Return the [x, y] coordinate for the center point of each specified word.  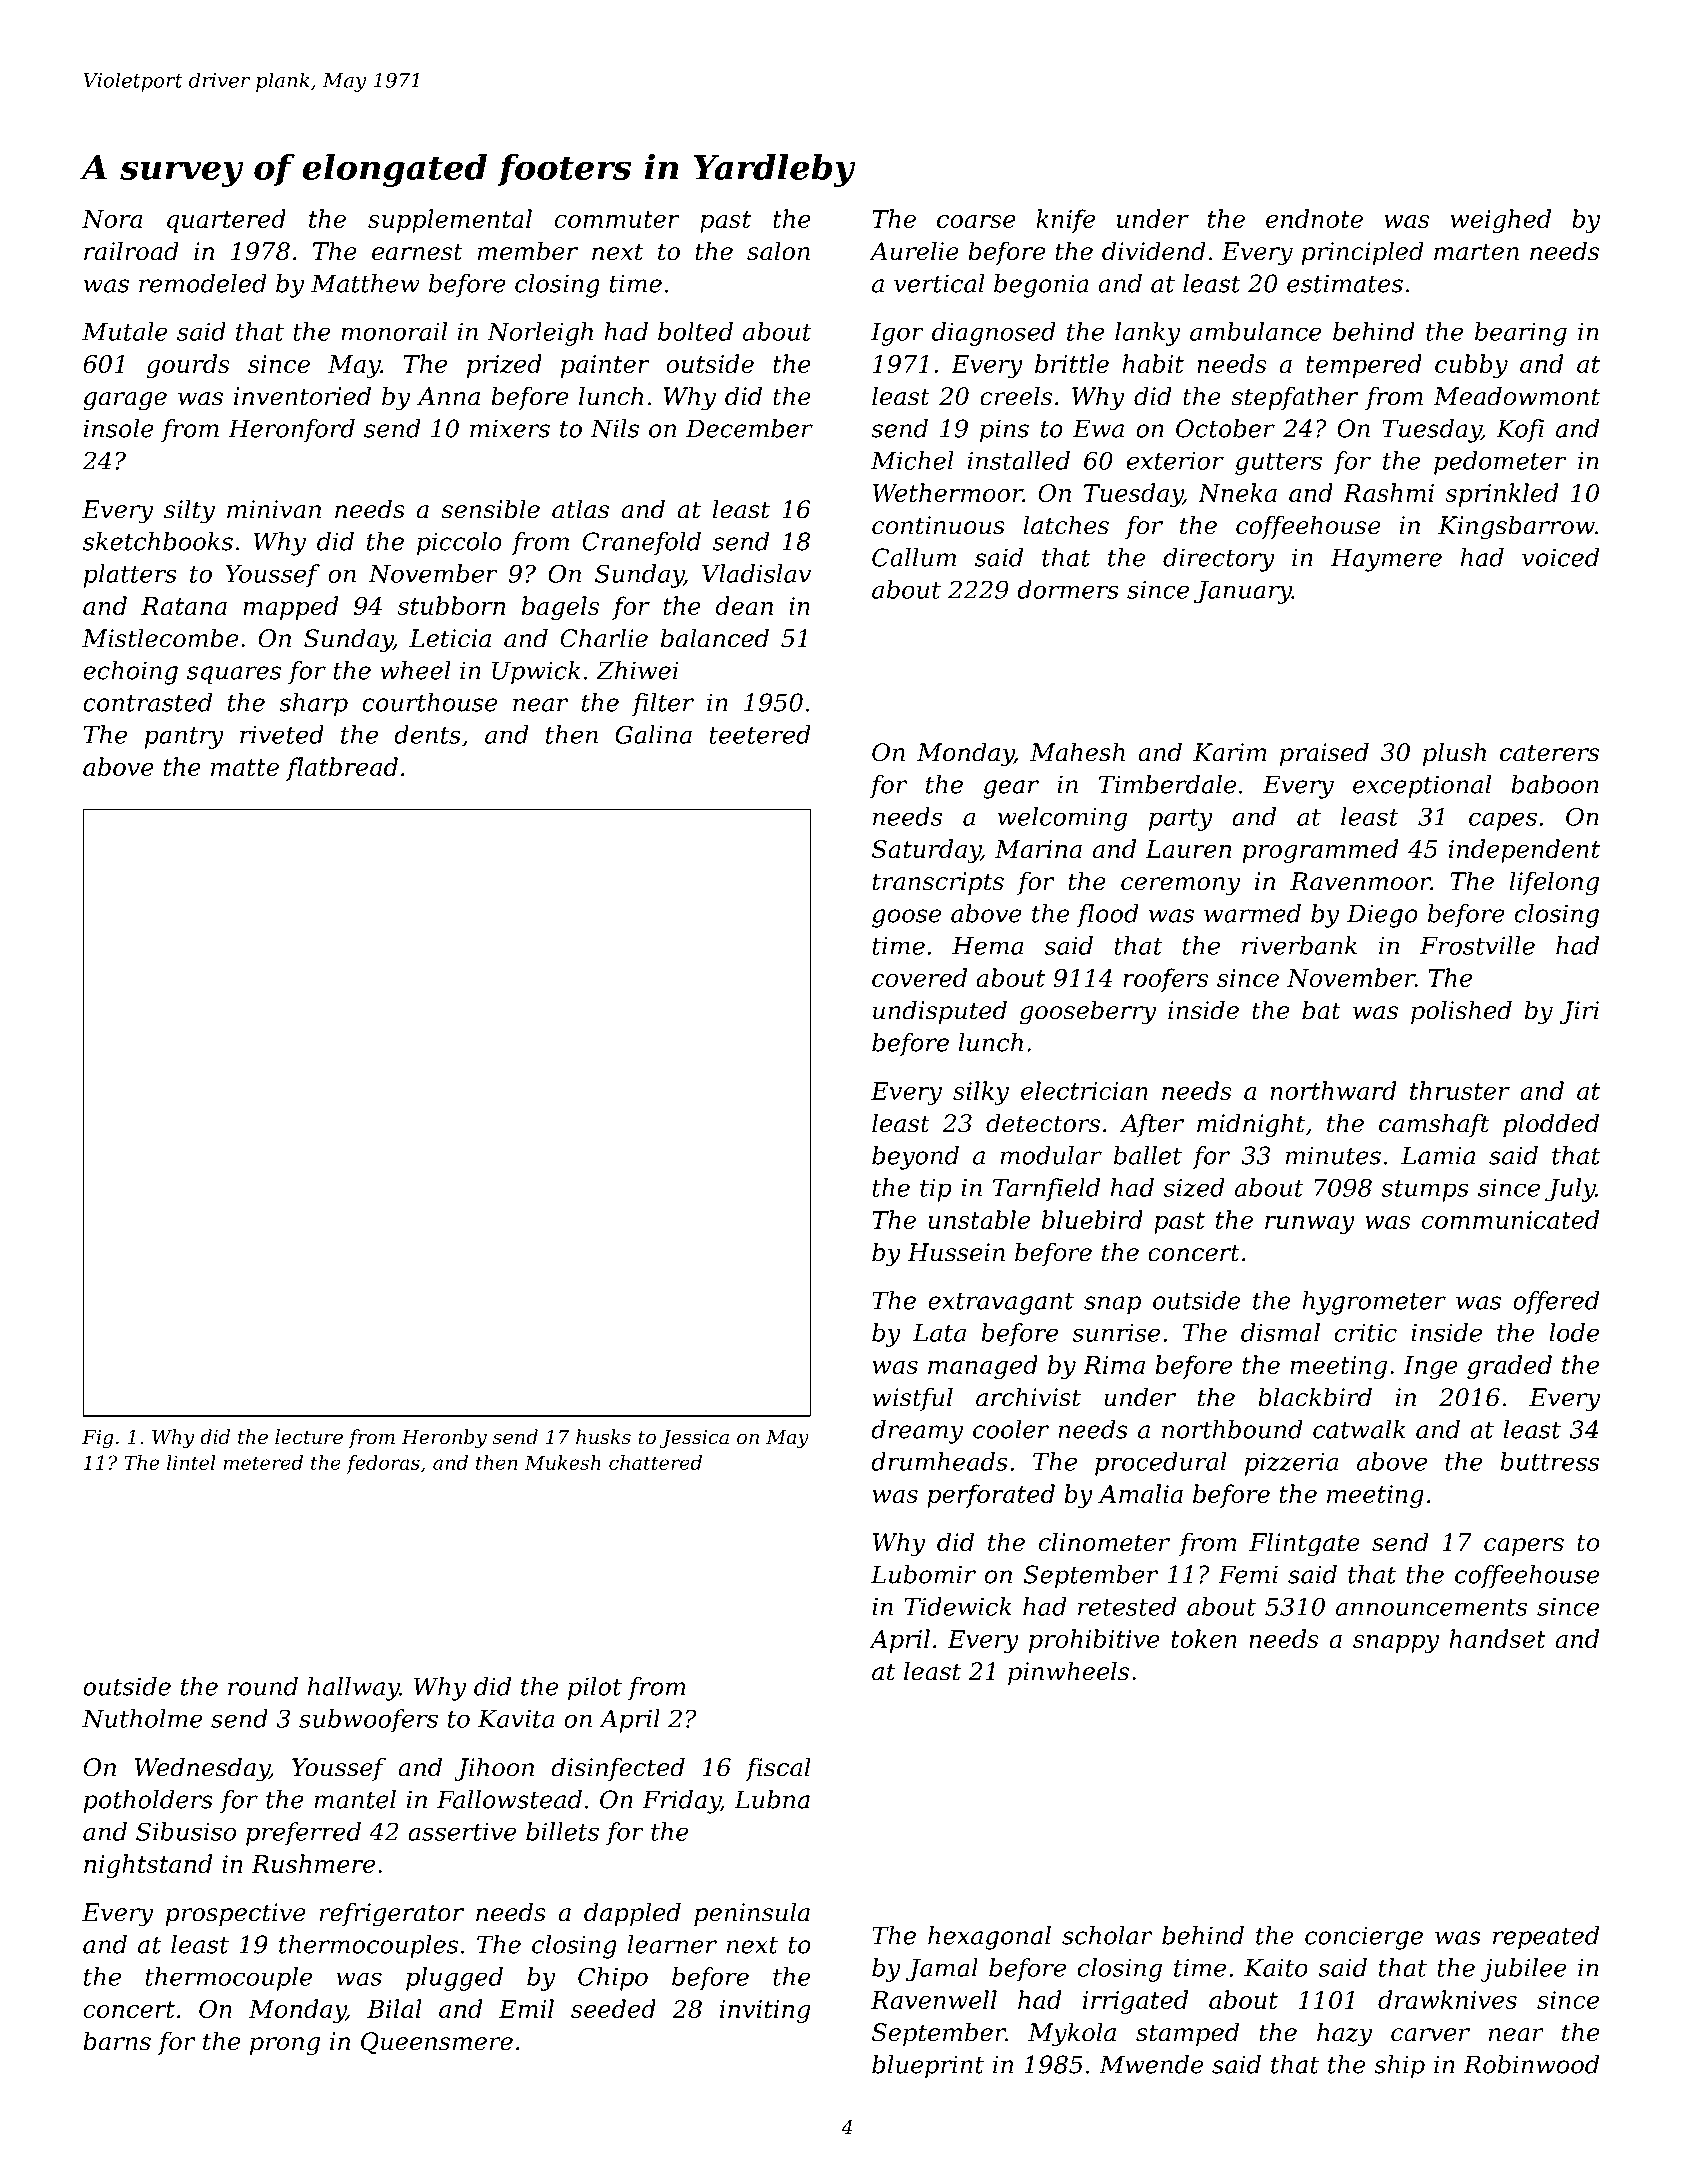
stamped [1187, 2034]
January [1243, 592]
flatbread [342, 769]
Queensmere [437, 2043]
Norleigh [540, 334]
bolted [695, 331]
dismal [1280, 1332]
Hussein [956, 1252]
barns [117, 2041]
